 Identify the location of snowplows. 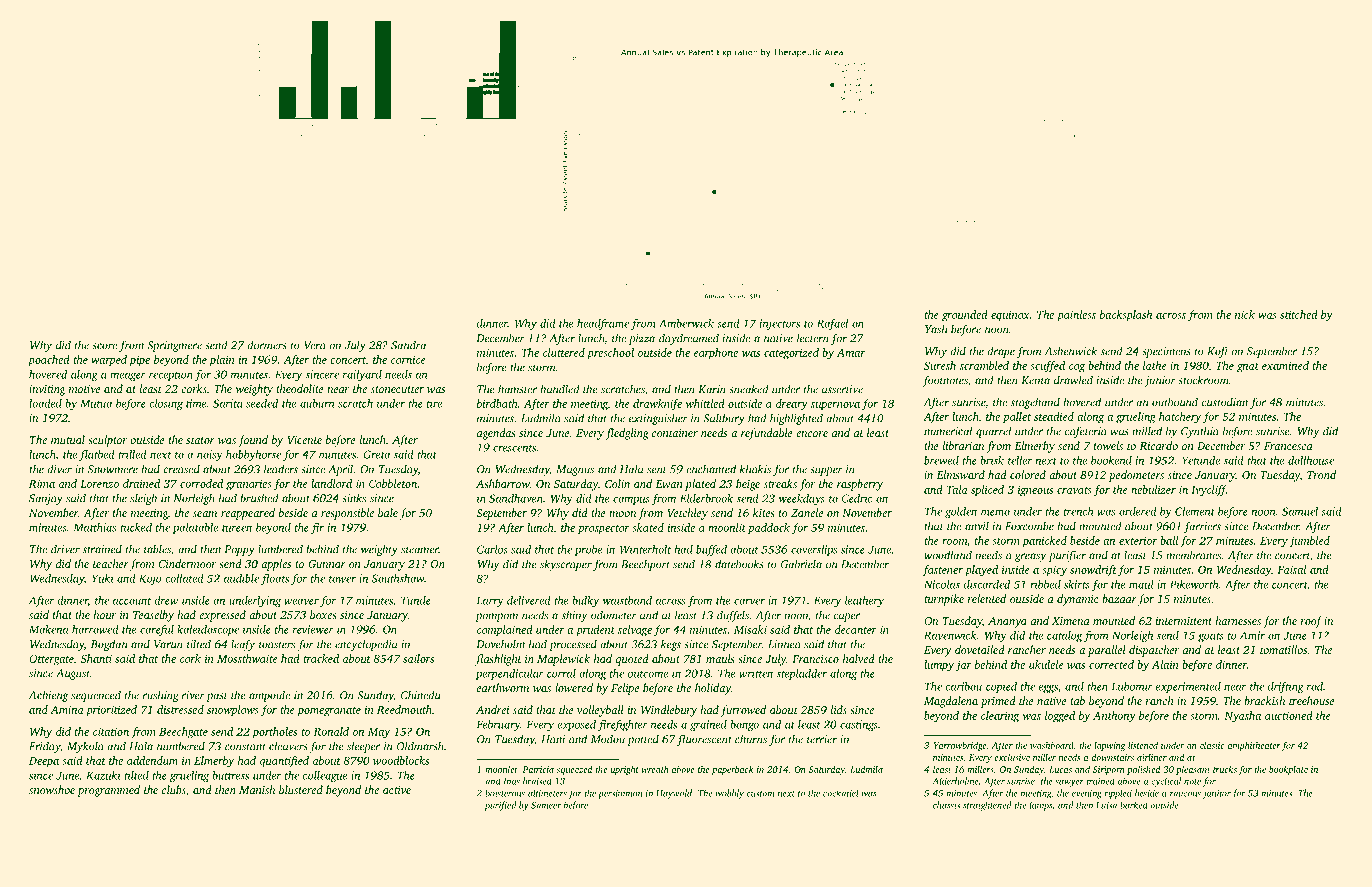
(233, 711).
